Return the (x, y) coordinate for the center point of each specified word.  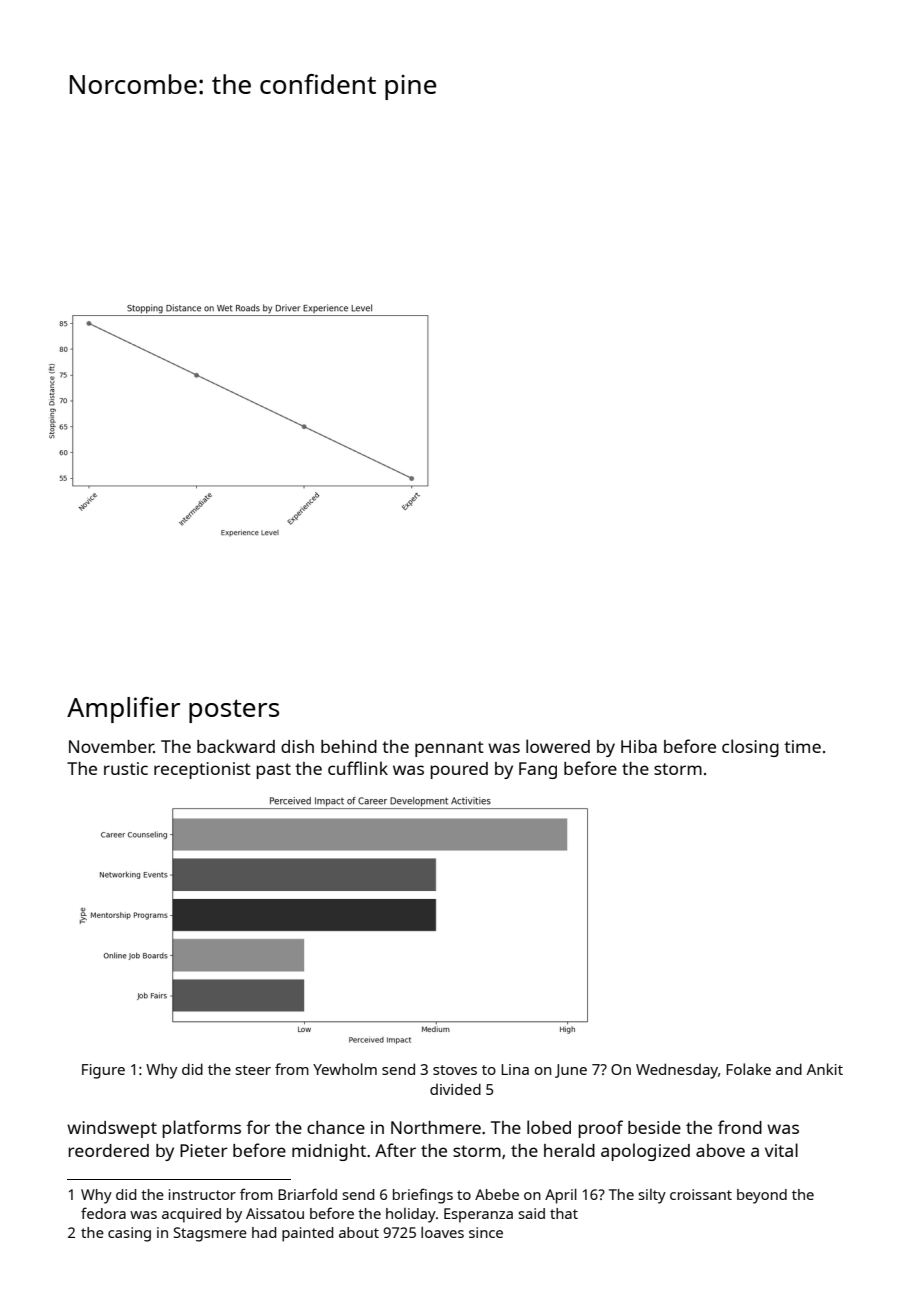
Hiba (639, 746)
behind (349, 746)
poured (459, 770)
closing (750, 748)
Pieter (204, 1150)
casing (129, 1234)
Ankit (825, 1069)
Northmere (436, 1127)
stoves (455, 1070)
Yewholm (345, 1069)
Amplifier (123, 710)
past (273, 771)
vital (781, 1150)
